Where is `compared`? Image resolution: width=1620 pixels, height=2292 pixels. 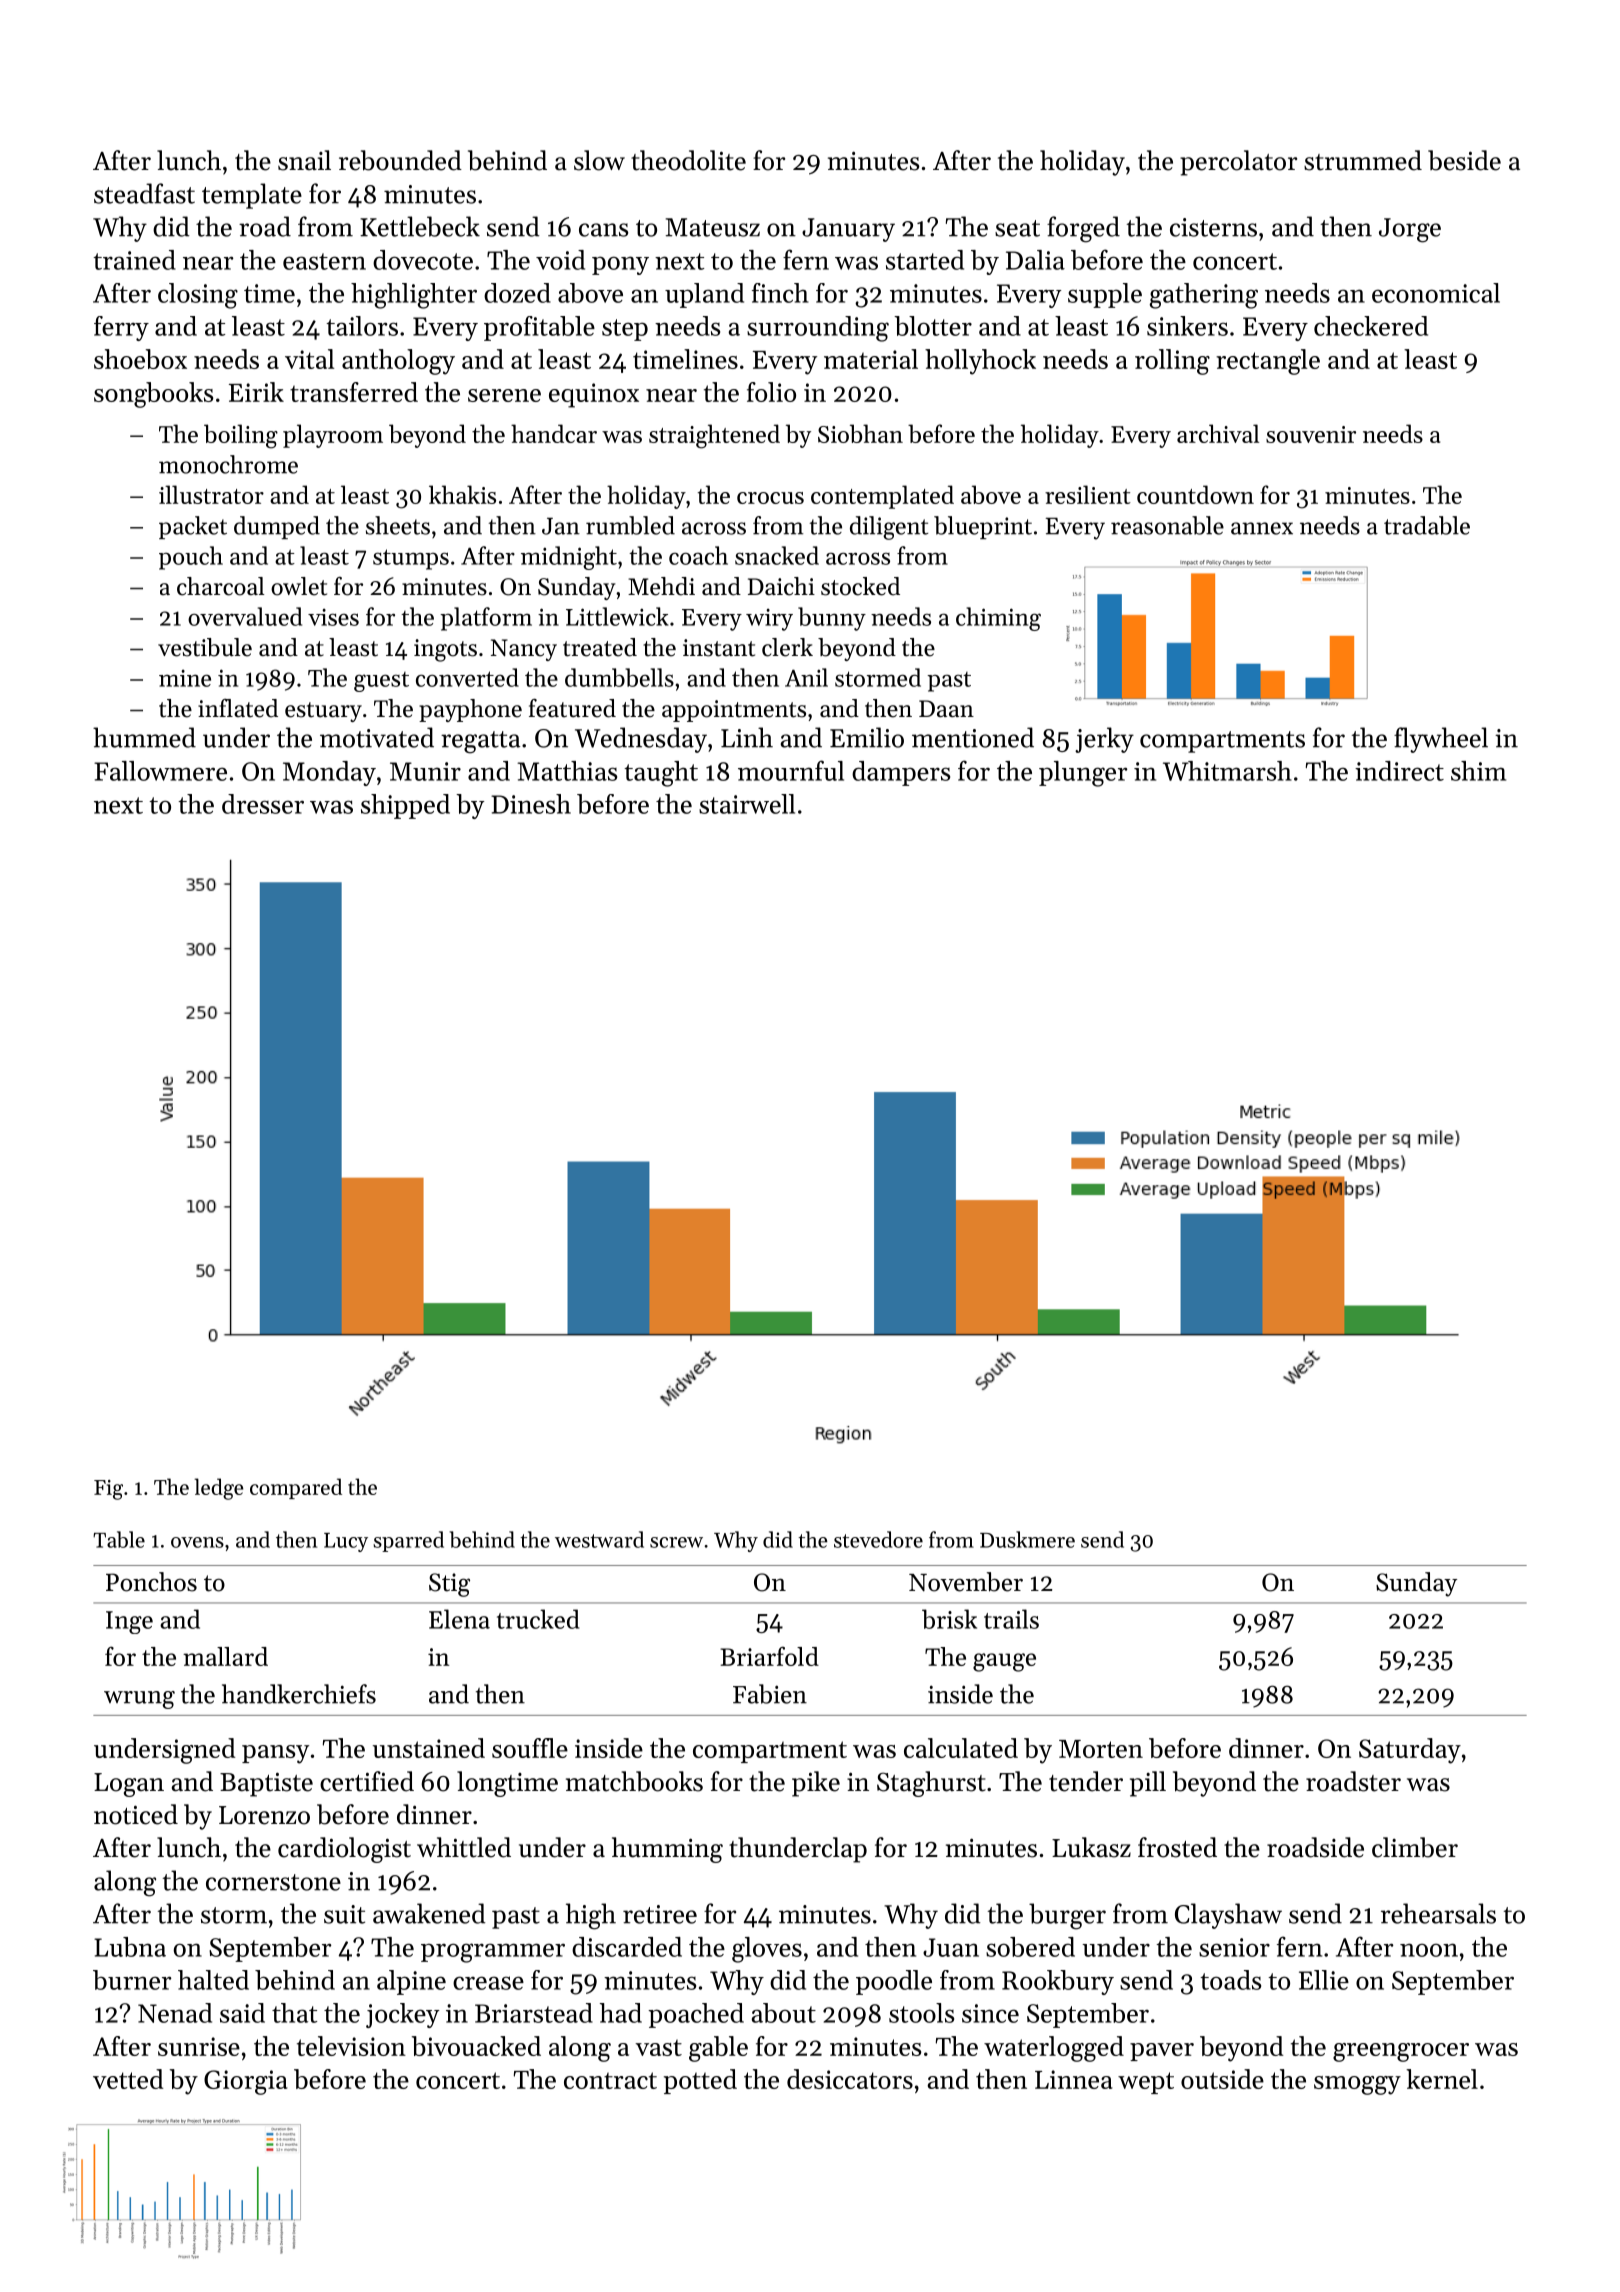
compared is located at coordinates (296, 1488).
